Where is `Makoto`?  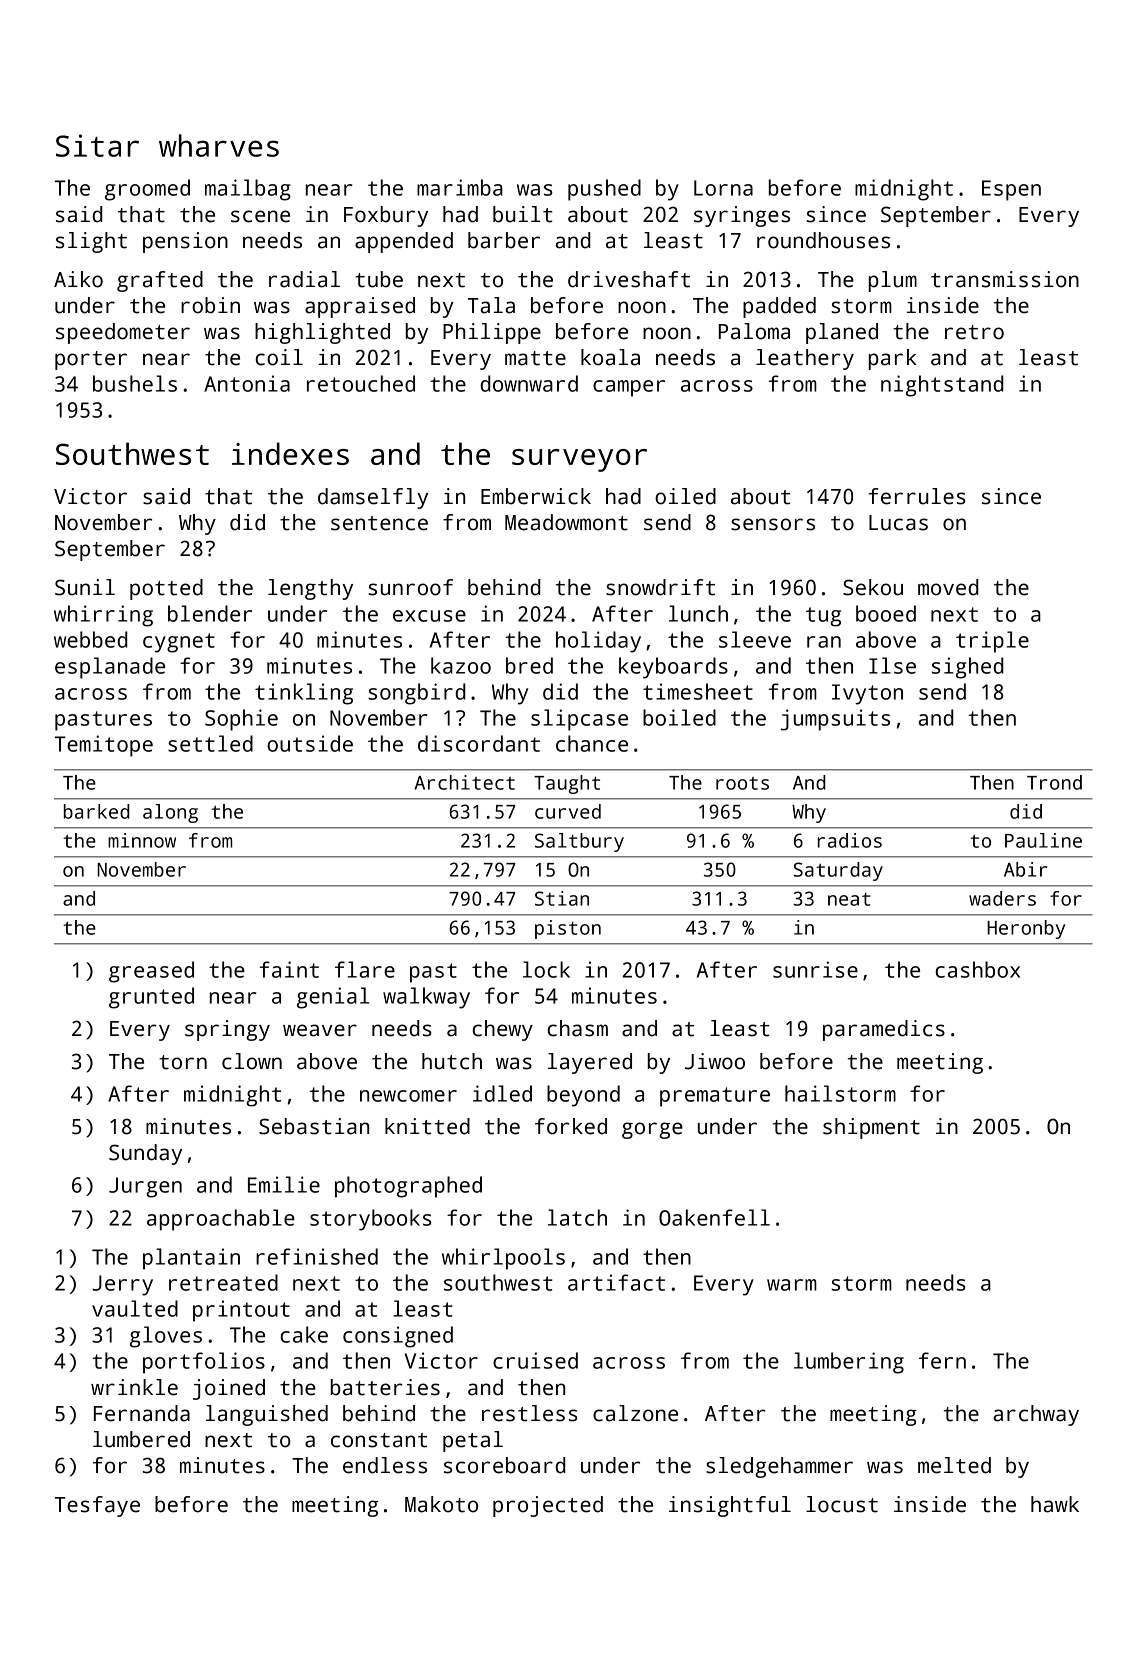
Makoto is located at coordinates (441, 1504).
